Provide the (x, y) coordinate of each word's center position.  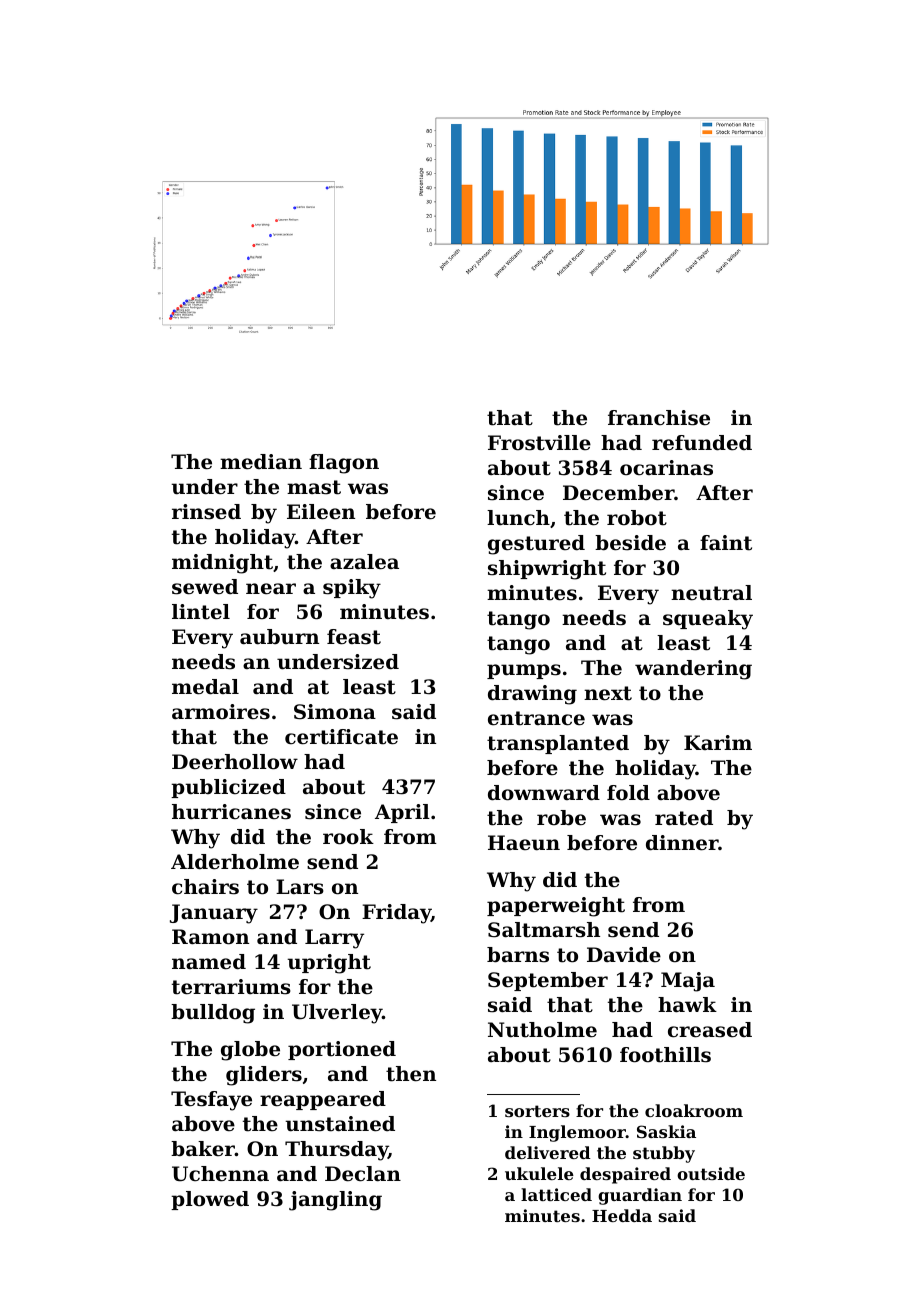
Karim (718, 742)
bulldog (213, 1014)
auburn (279, 637)
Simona (335, 712)
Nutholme (542, 1030)
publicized (228, 788)
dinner (682, 843)
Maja (688, 982)
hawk (687, 1005)
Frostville (539, 443)
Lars (300, 887)
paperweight (556, 907)
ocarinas (666, 468)
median (261, 462)
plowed (210, 1200)
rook (348, 837)
